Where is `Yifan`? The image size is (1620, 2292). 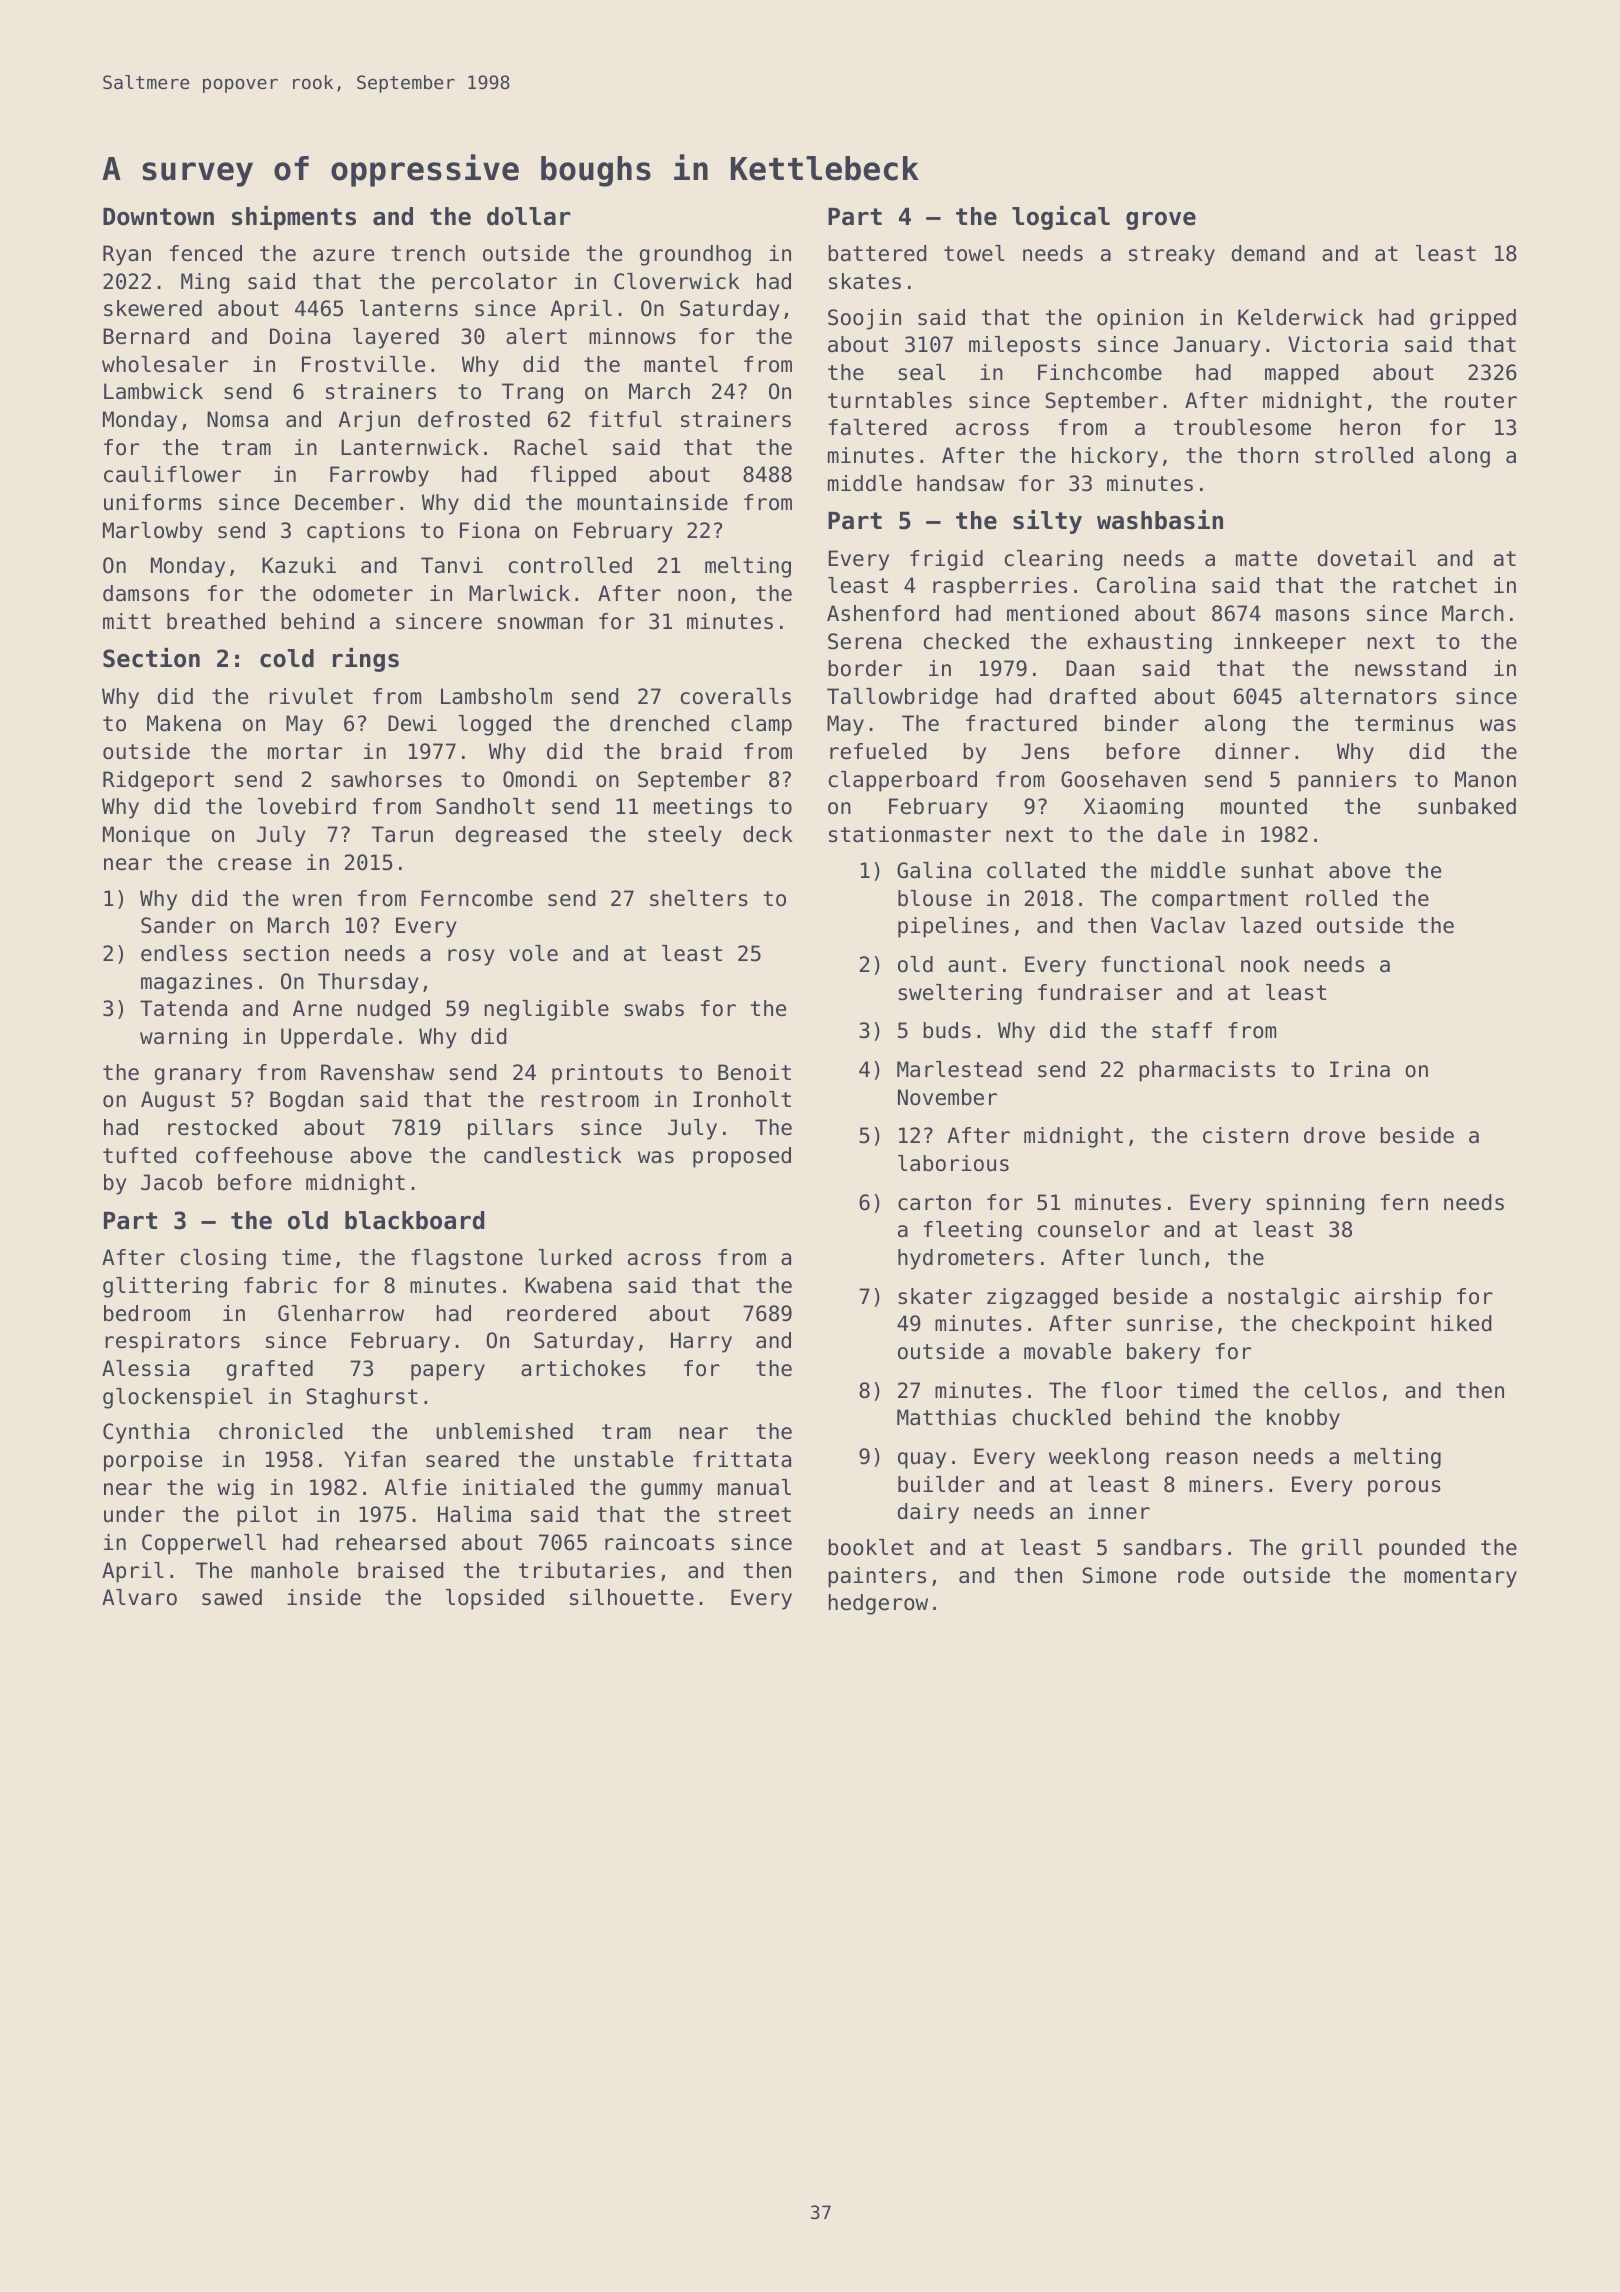
Yifan is located at coordinates (375, 1459).
